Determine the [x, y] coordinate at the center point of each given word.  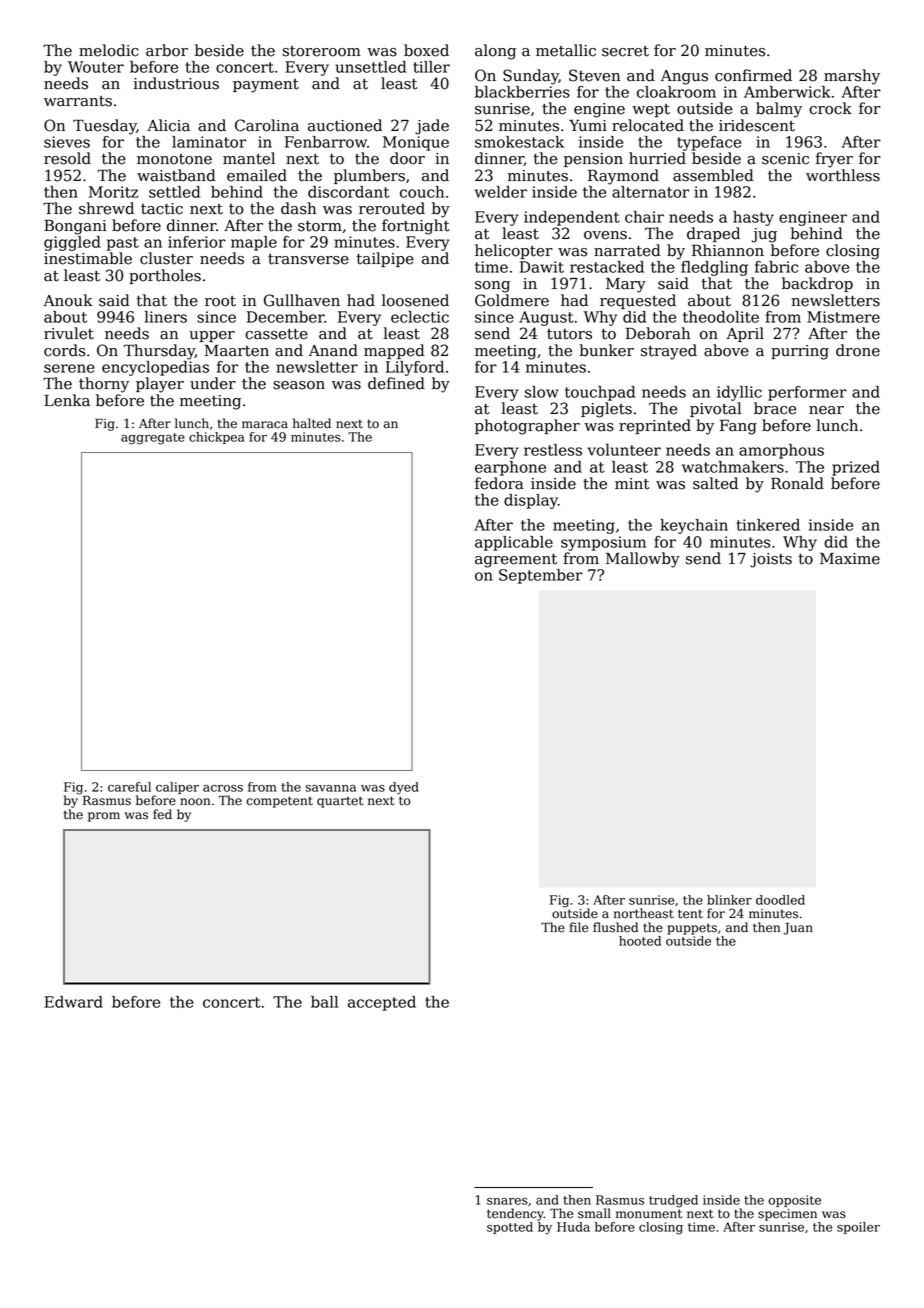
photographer [527, 427]
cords [64, 350]
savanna [330, 788]
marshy [852, 77]
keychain [694, 526]
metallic [566, 50]
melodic [109, 50]
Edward [73, 1002]
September [541, 576]
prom [104, 817]
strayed [669, 352]
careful [129, 787]
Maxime [850, 559]
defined [396, 383]
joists [771, 560]
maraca [265, 425]
